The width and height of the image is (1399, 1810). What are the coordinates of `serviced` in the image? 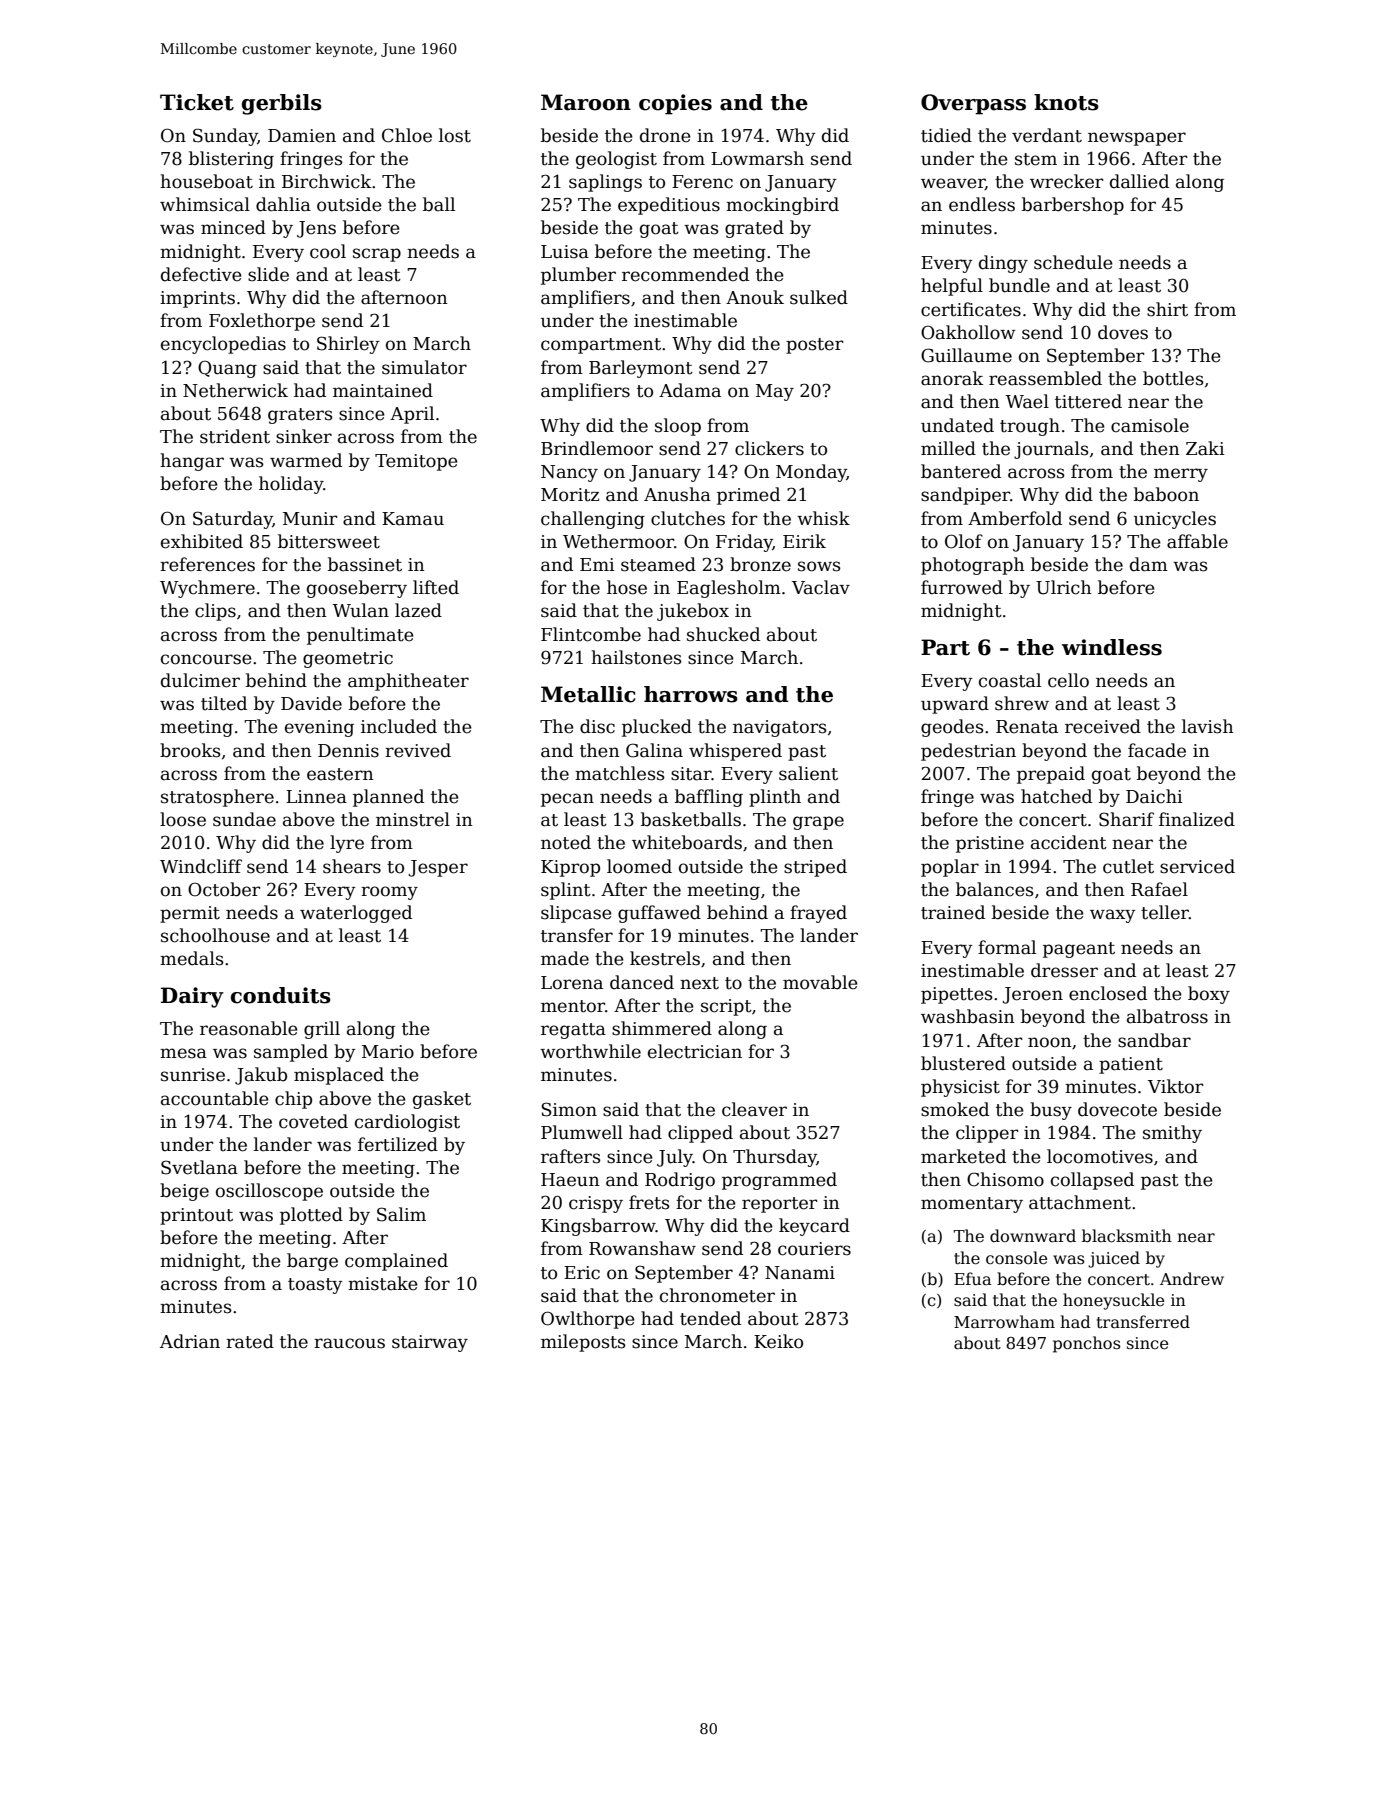 It's located at (1197, 866).
